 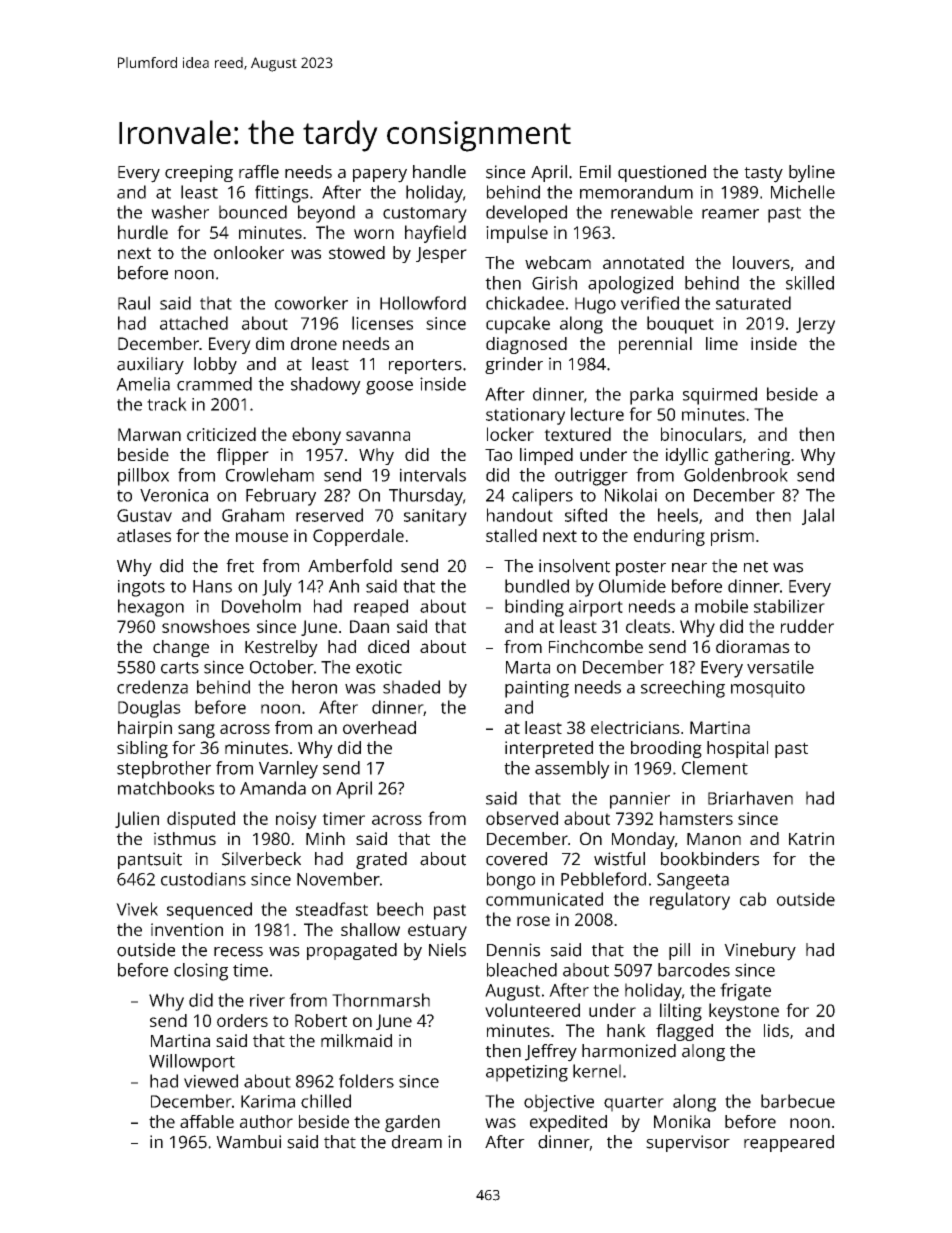 What do you see at coordinates (259, 172) in the screenshot?
I see `raffle` at bounding box center [259, 172].
